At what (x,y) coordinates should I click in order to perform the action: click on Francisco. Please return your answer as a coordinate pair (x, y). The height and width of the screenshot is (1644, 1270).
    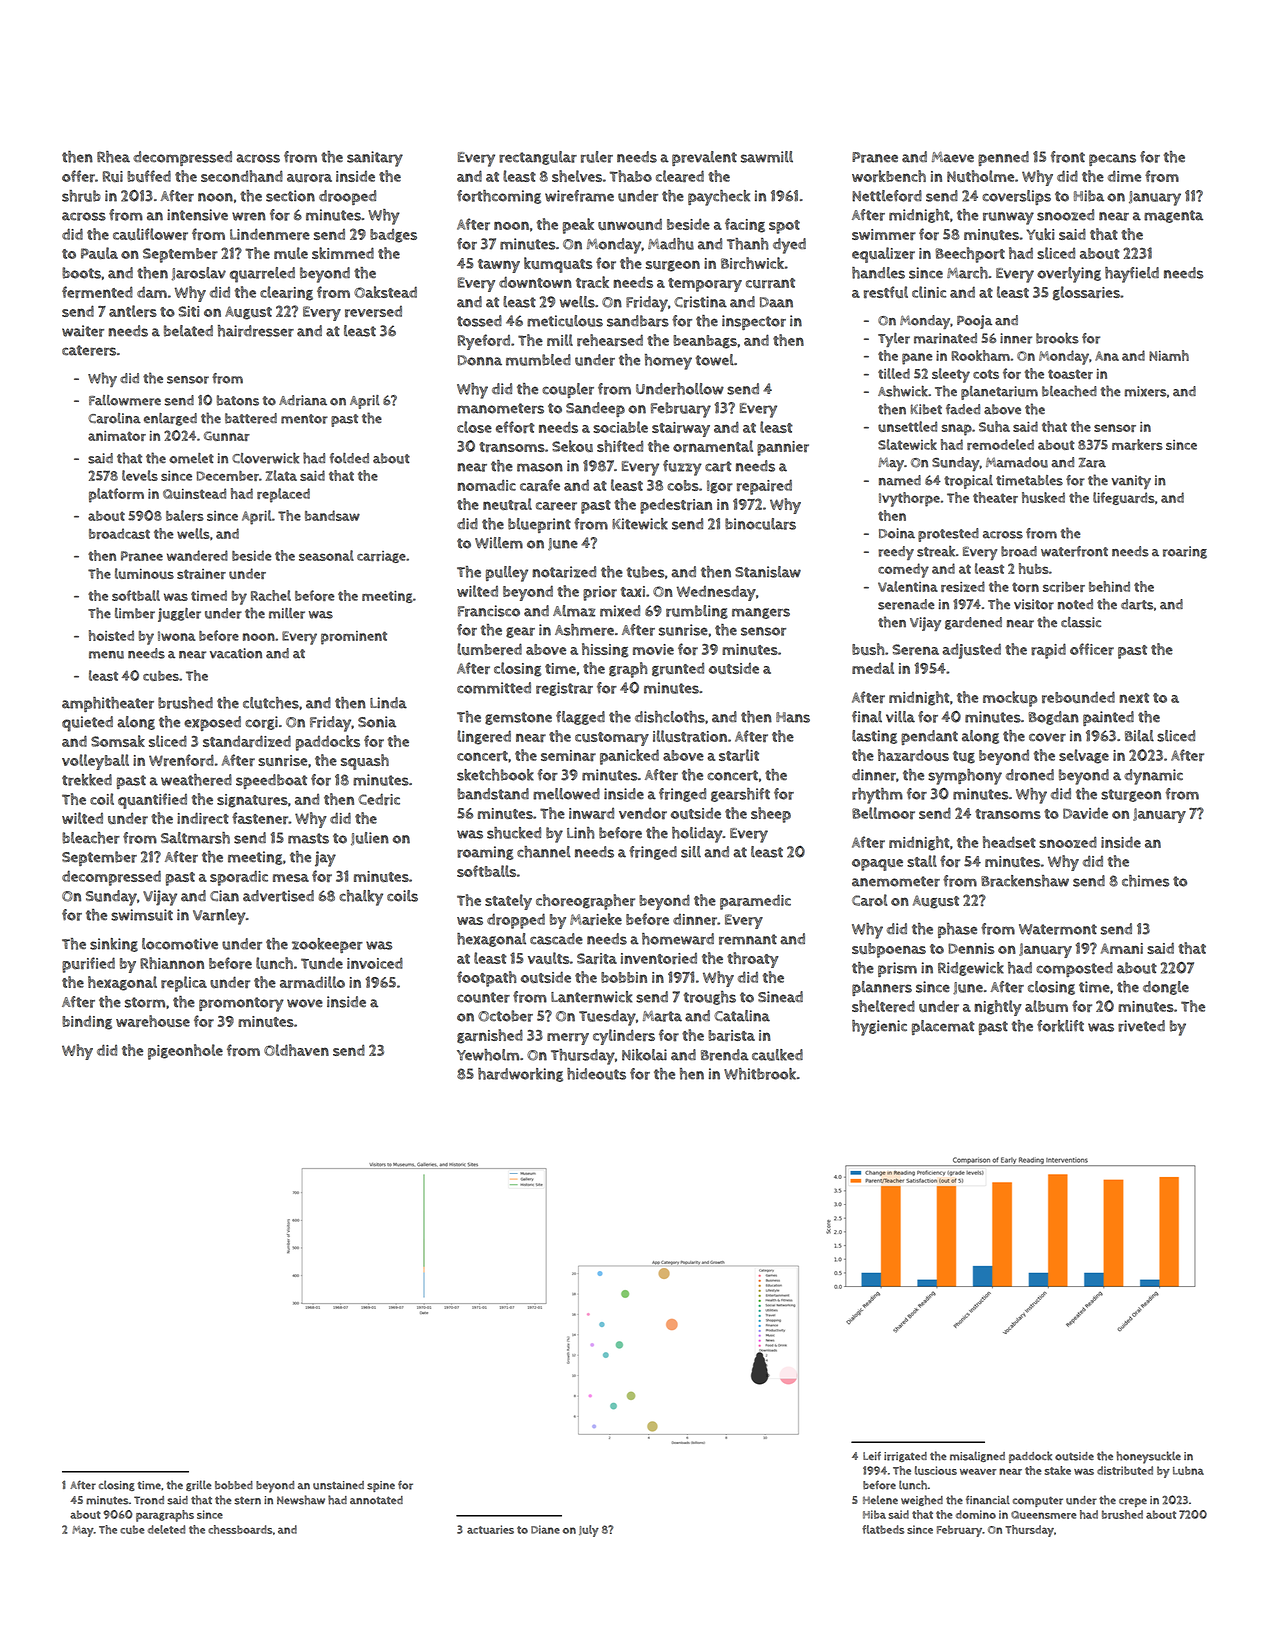
    Looking at the image, I should click on (489, 611).
